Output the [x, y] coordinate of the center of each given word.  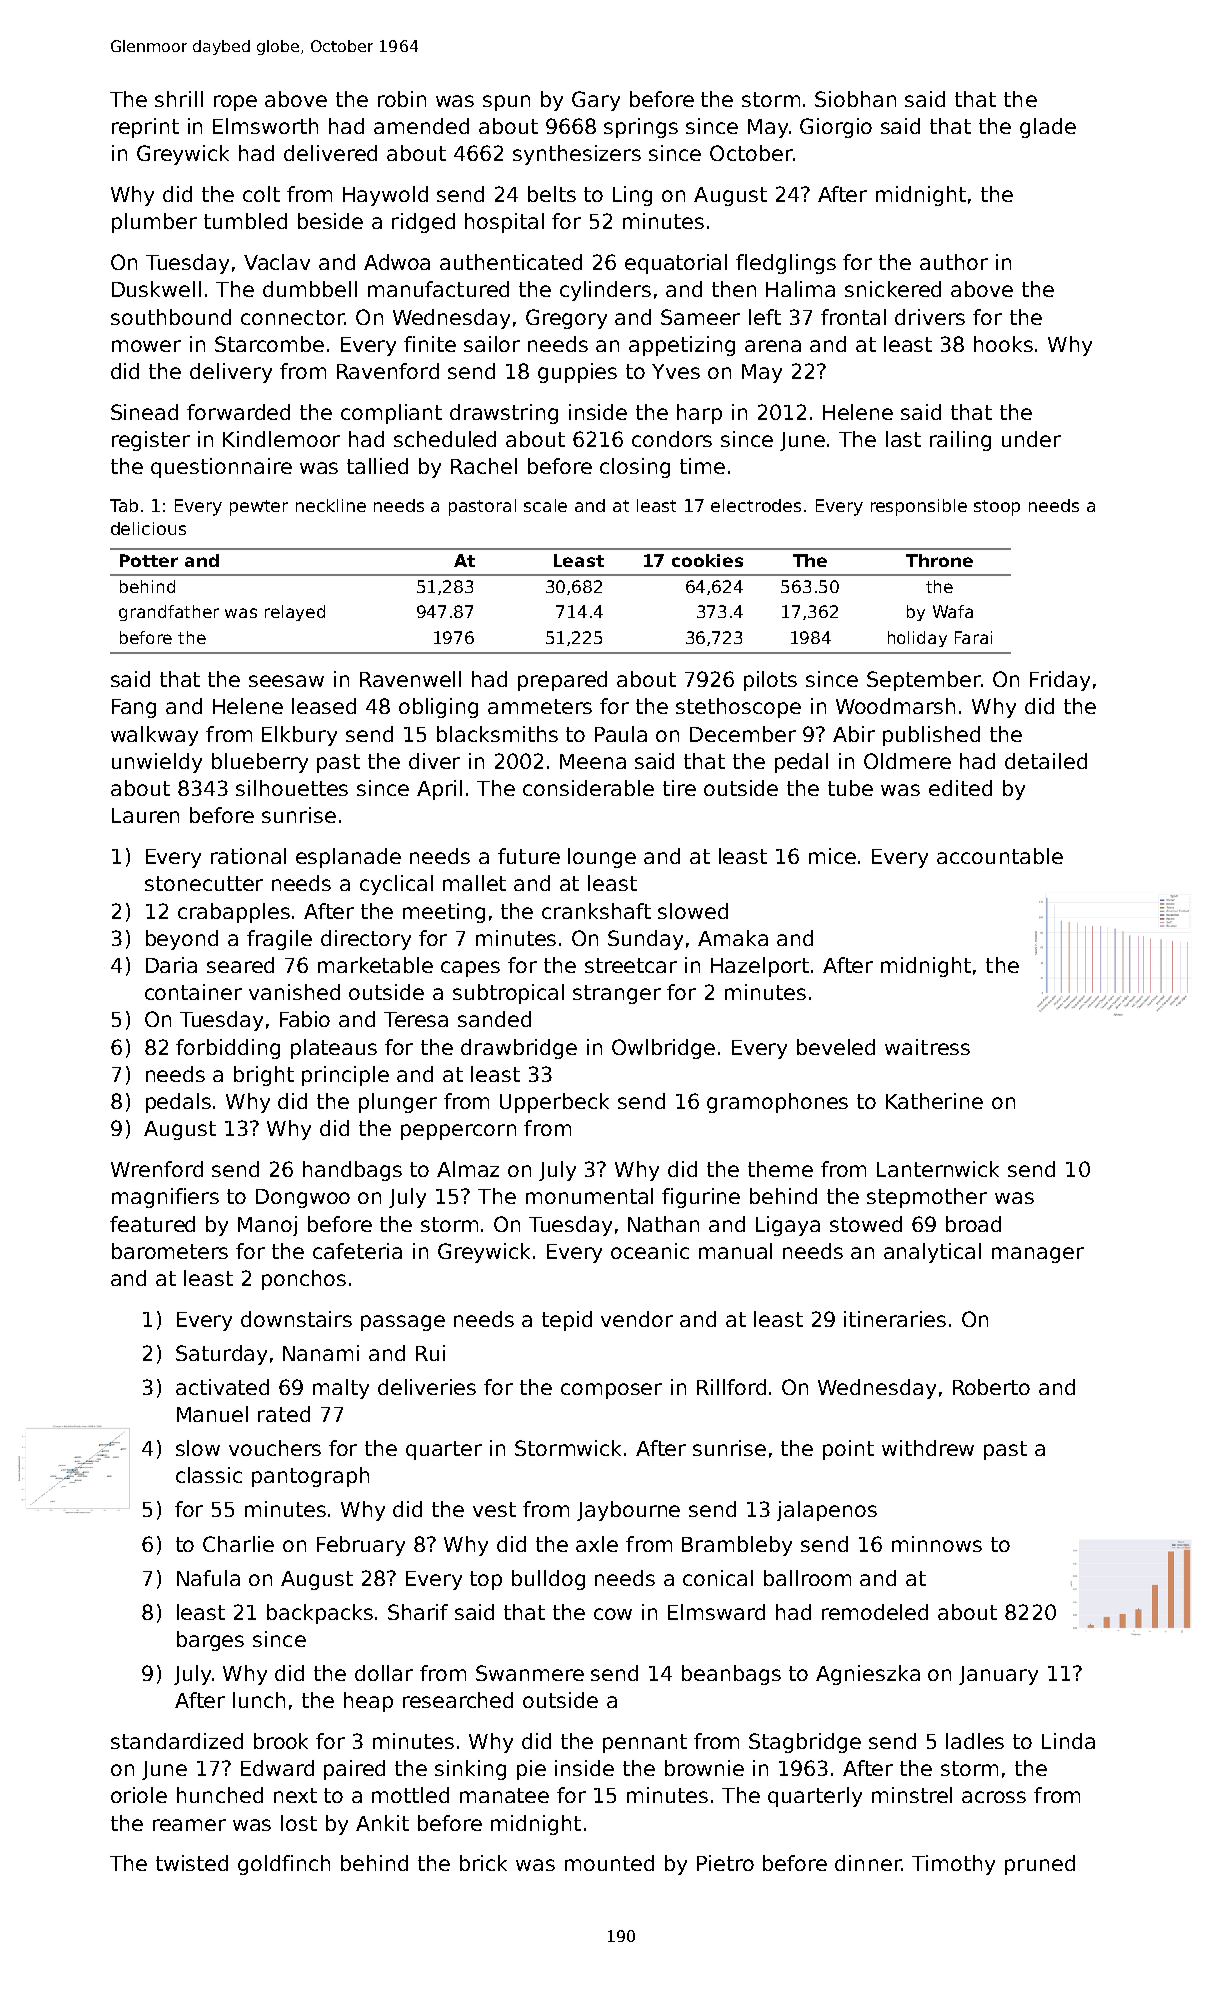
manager [1038, 1255]
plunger [398, 1103]
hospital [504, 223]
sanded [494, 1019]
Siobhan [855, 99]
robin [402, 99]
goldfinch [284, 1865]
